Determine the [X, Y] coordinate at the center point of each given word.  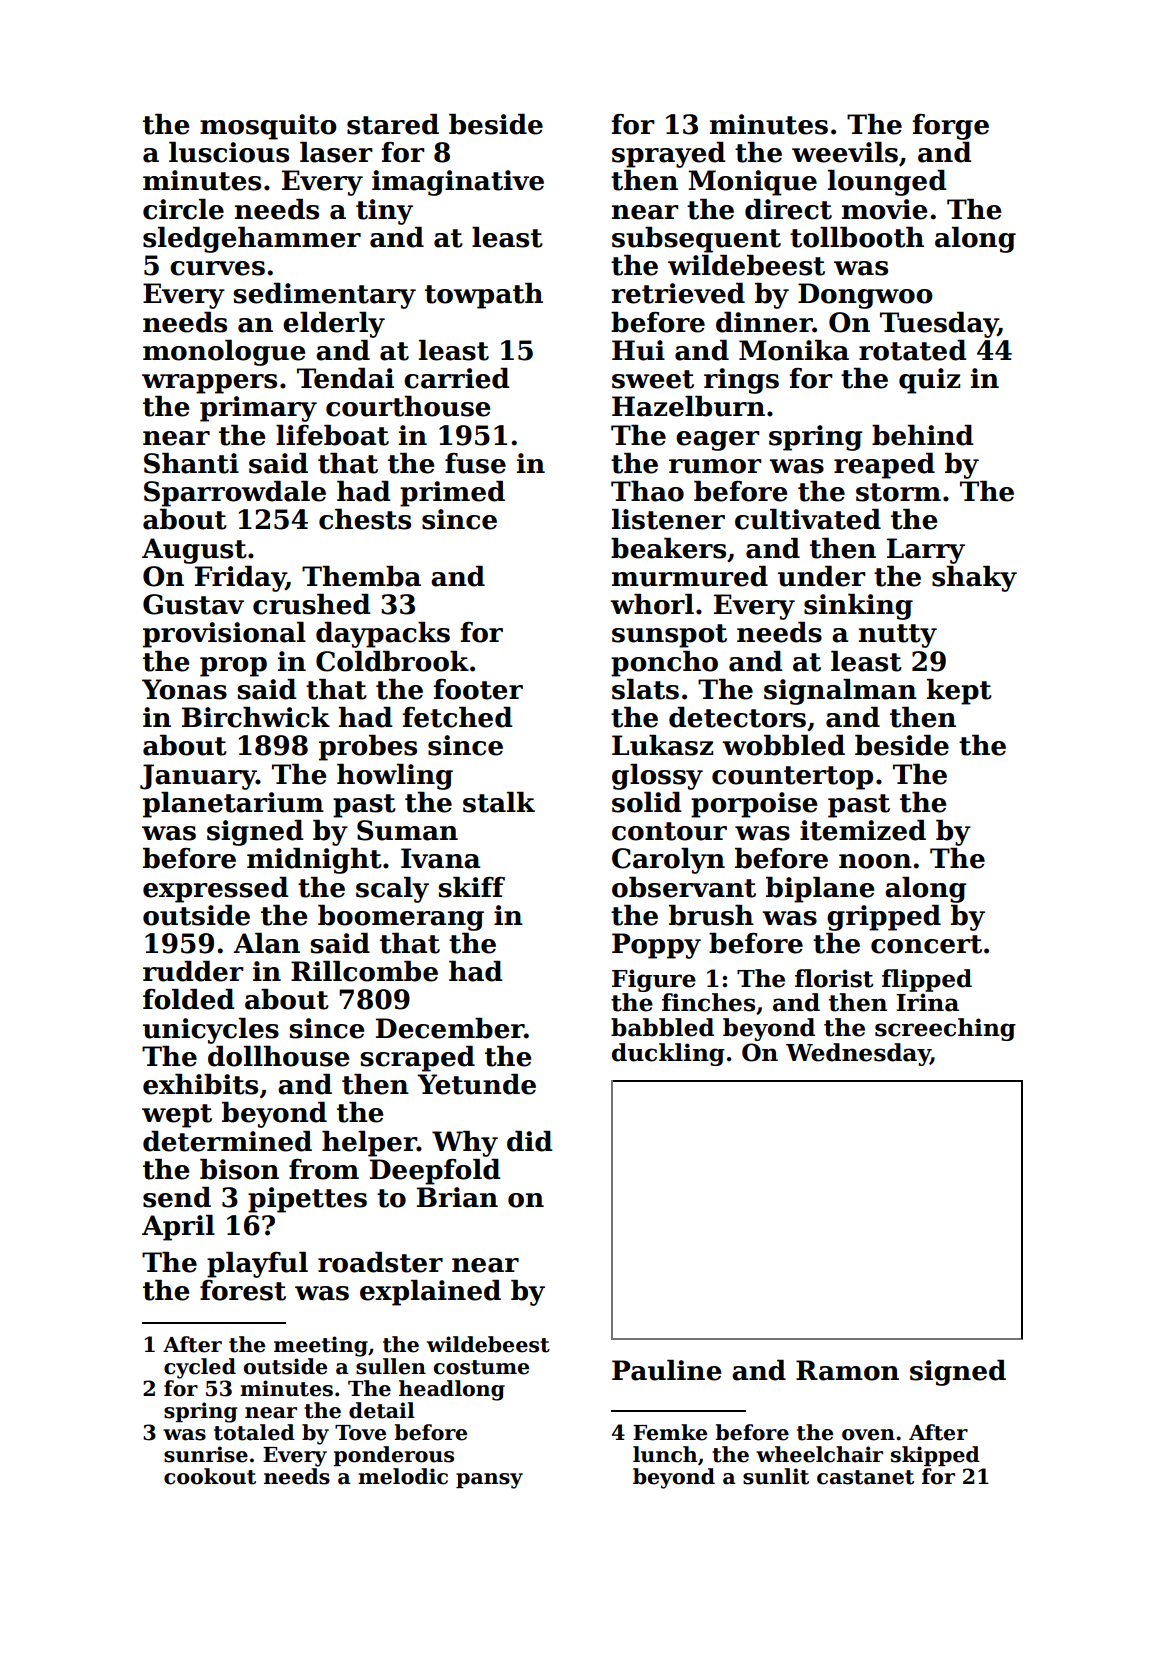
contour [669, 831]
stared [393, 124]
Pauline [666, 1370]
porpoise [754, 805]
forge [950, 127]
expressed [216, 890]
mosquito [268, 127]
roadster [380, 1262]
